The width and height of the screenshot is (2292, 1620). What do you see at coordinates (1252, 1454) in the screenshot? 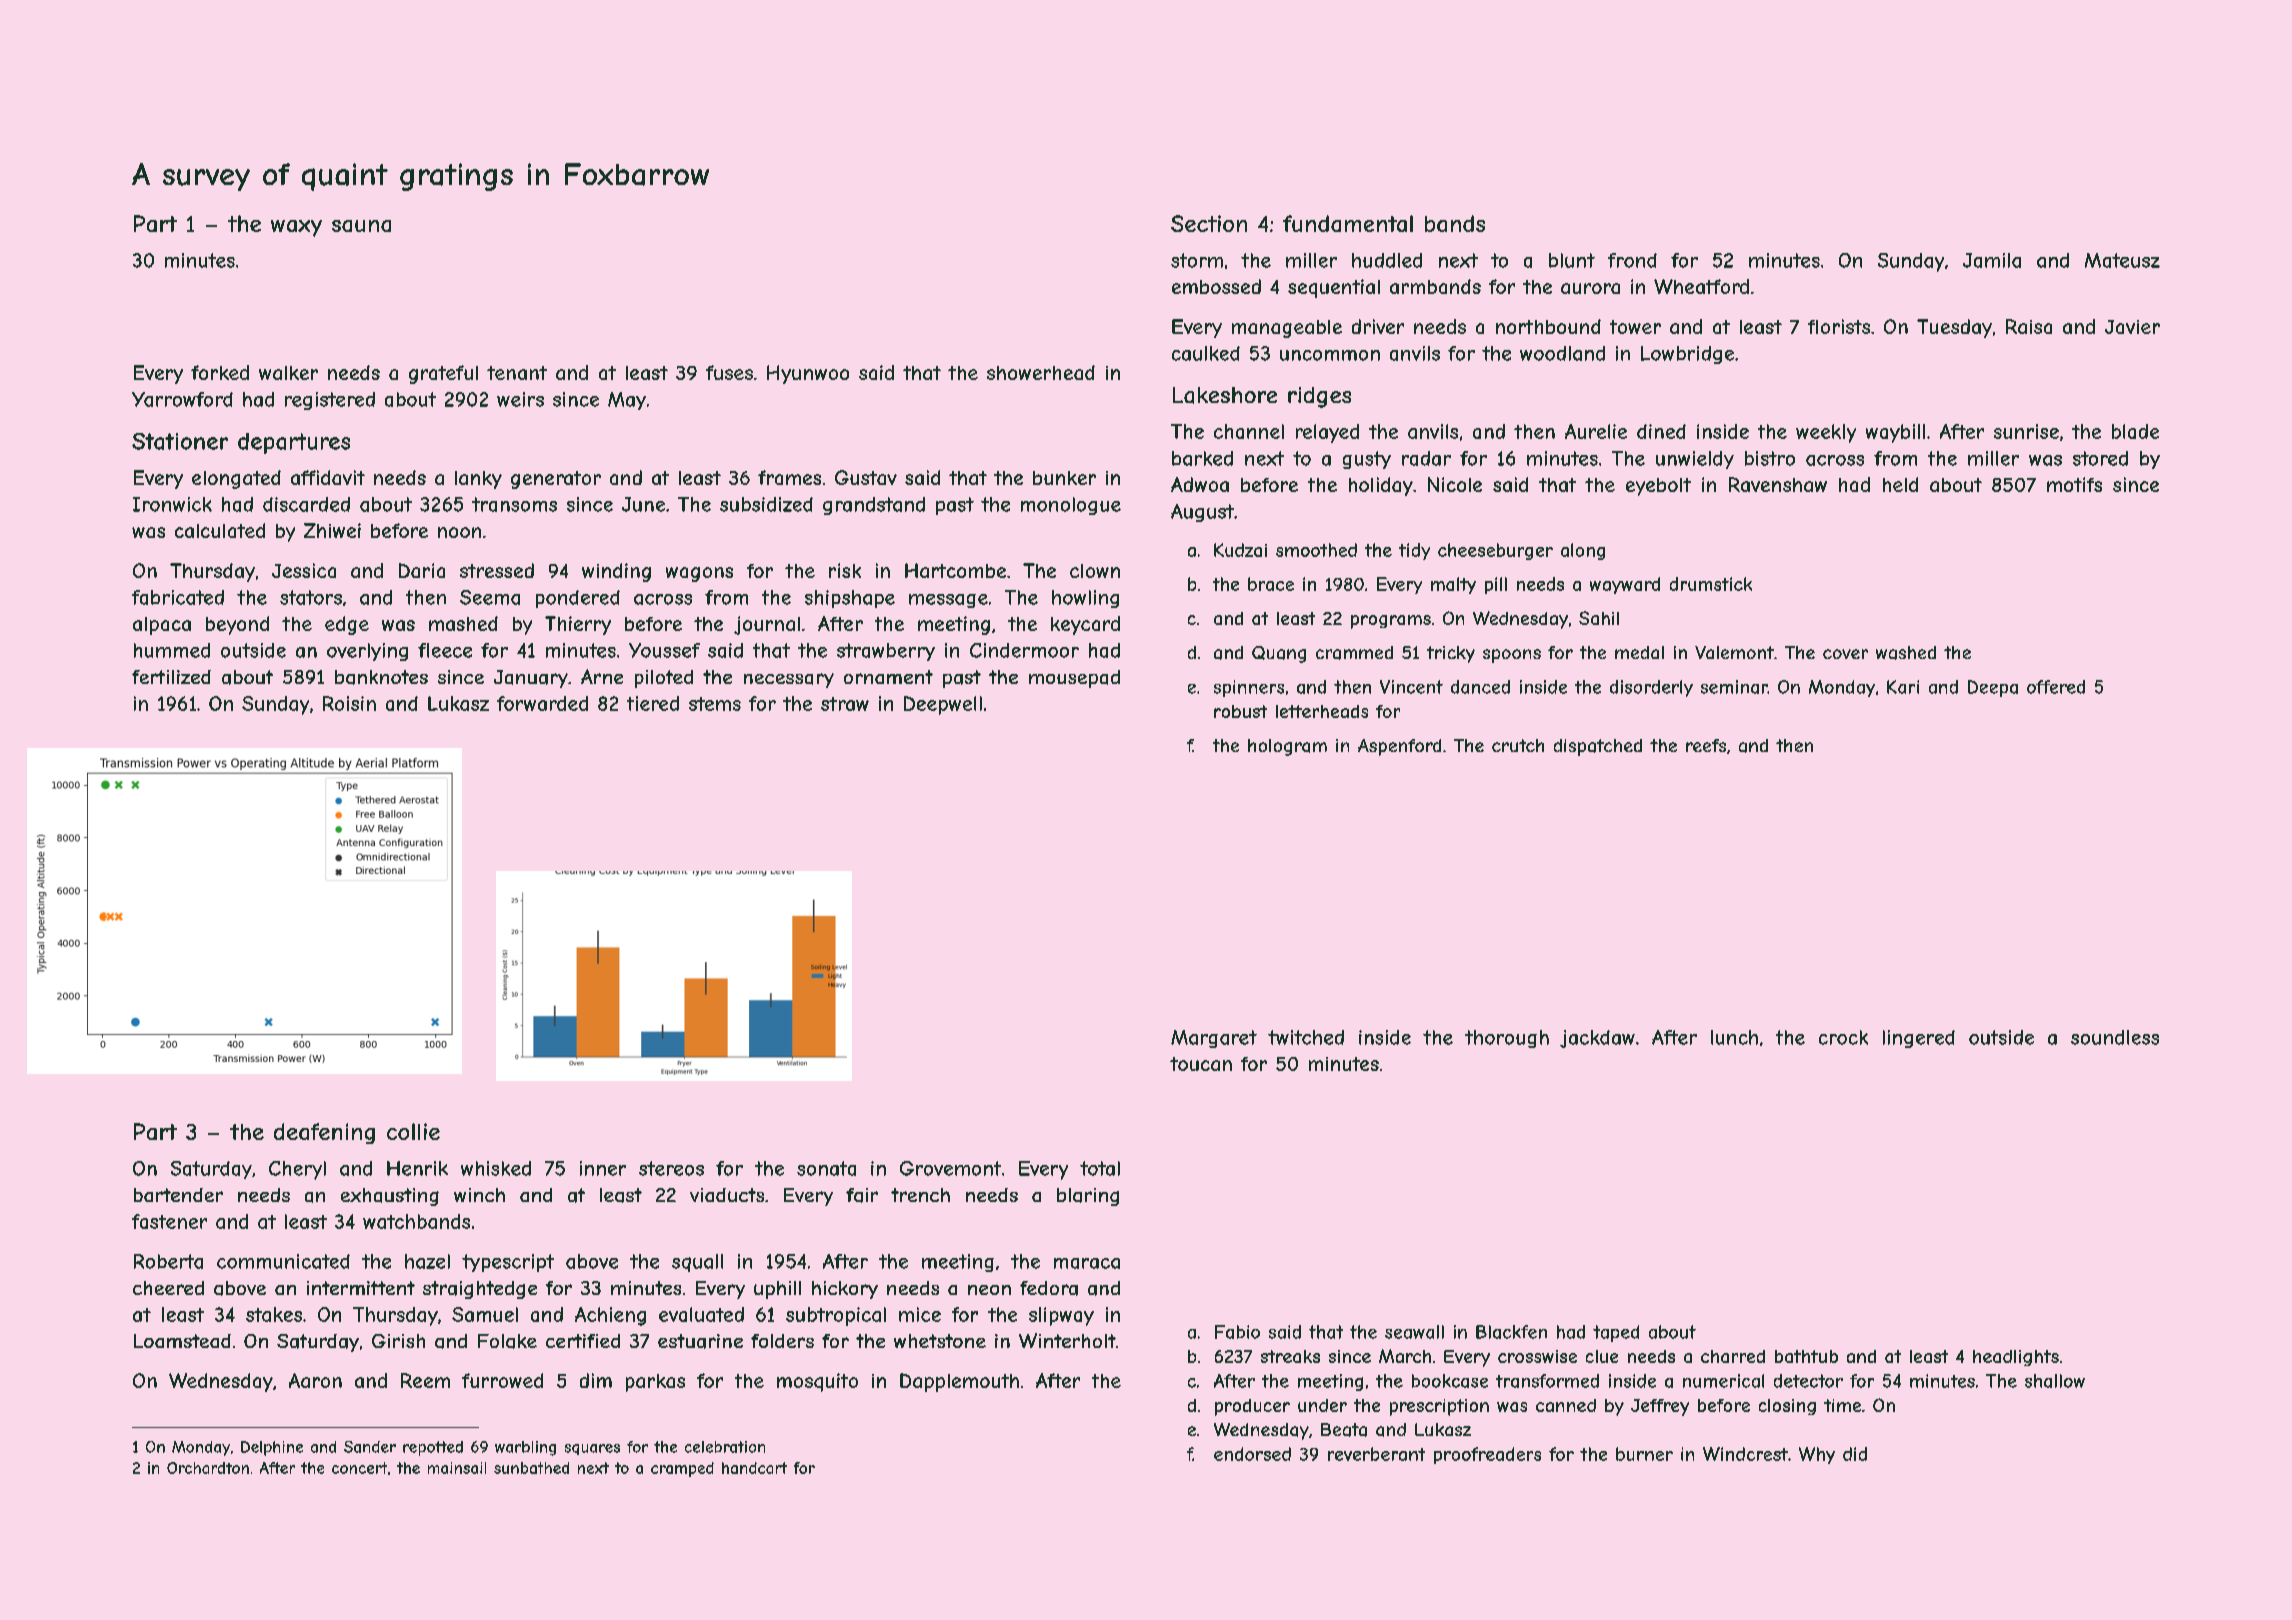
I see `endorsed` at bounding box center [1252, 1454].
